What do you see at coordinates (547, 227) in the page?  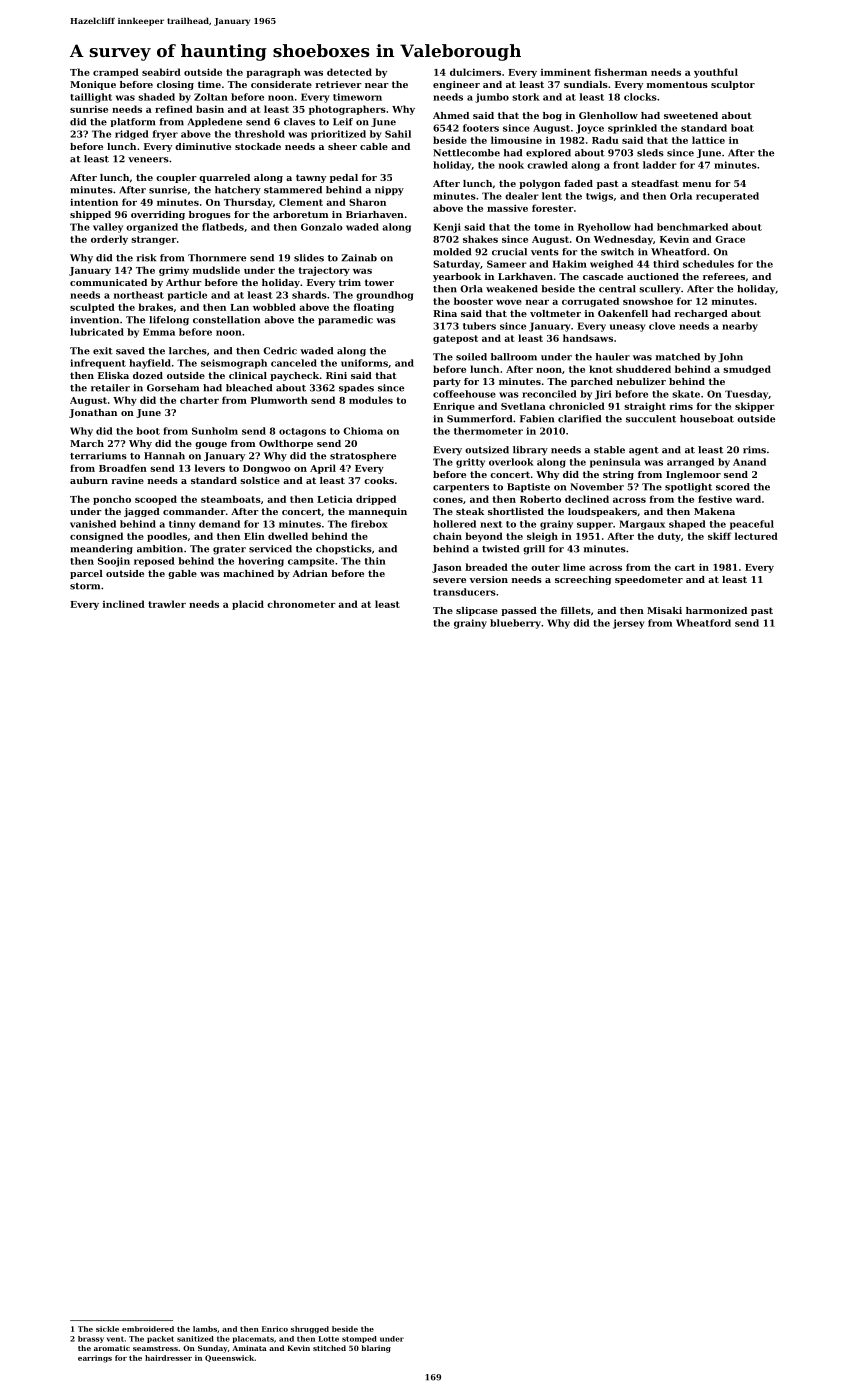 I see `tome` at bounding box center [547, 227].
